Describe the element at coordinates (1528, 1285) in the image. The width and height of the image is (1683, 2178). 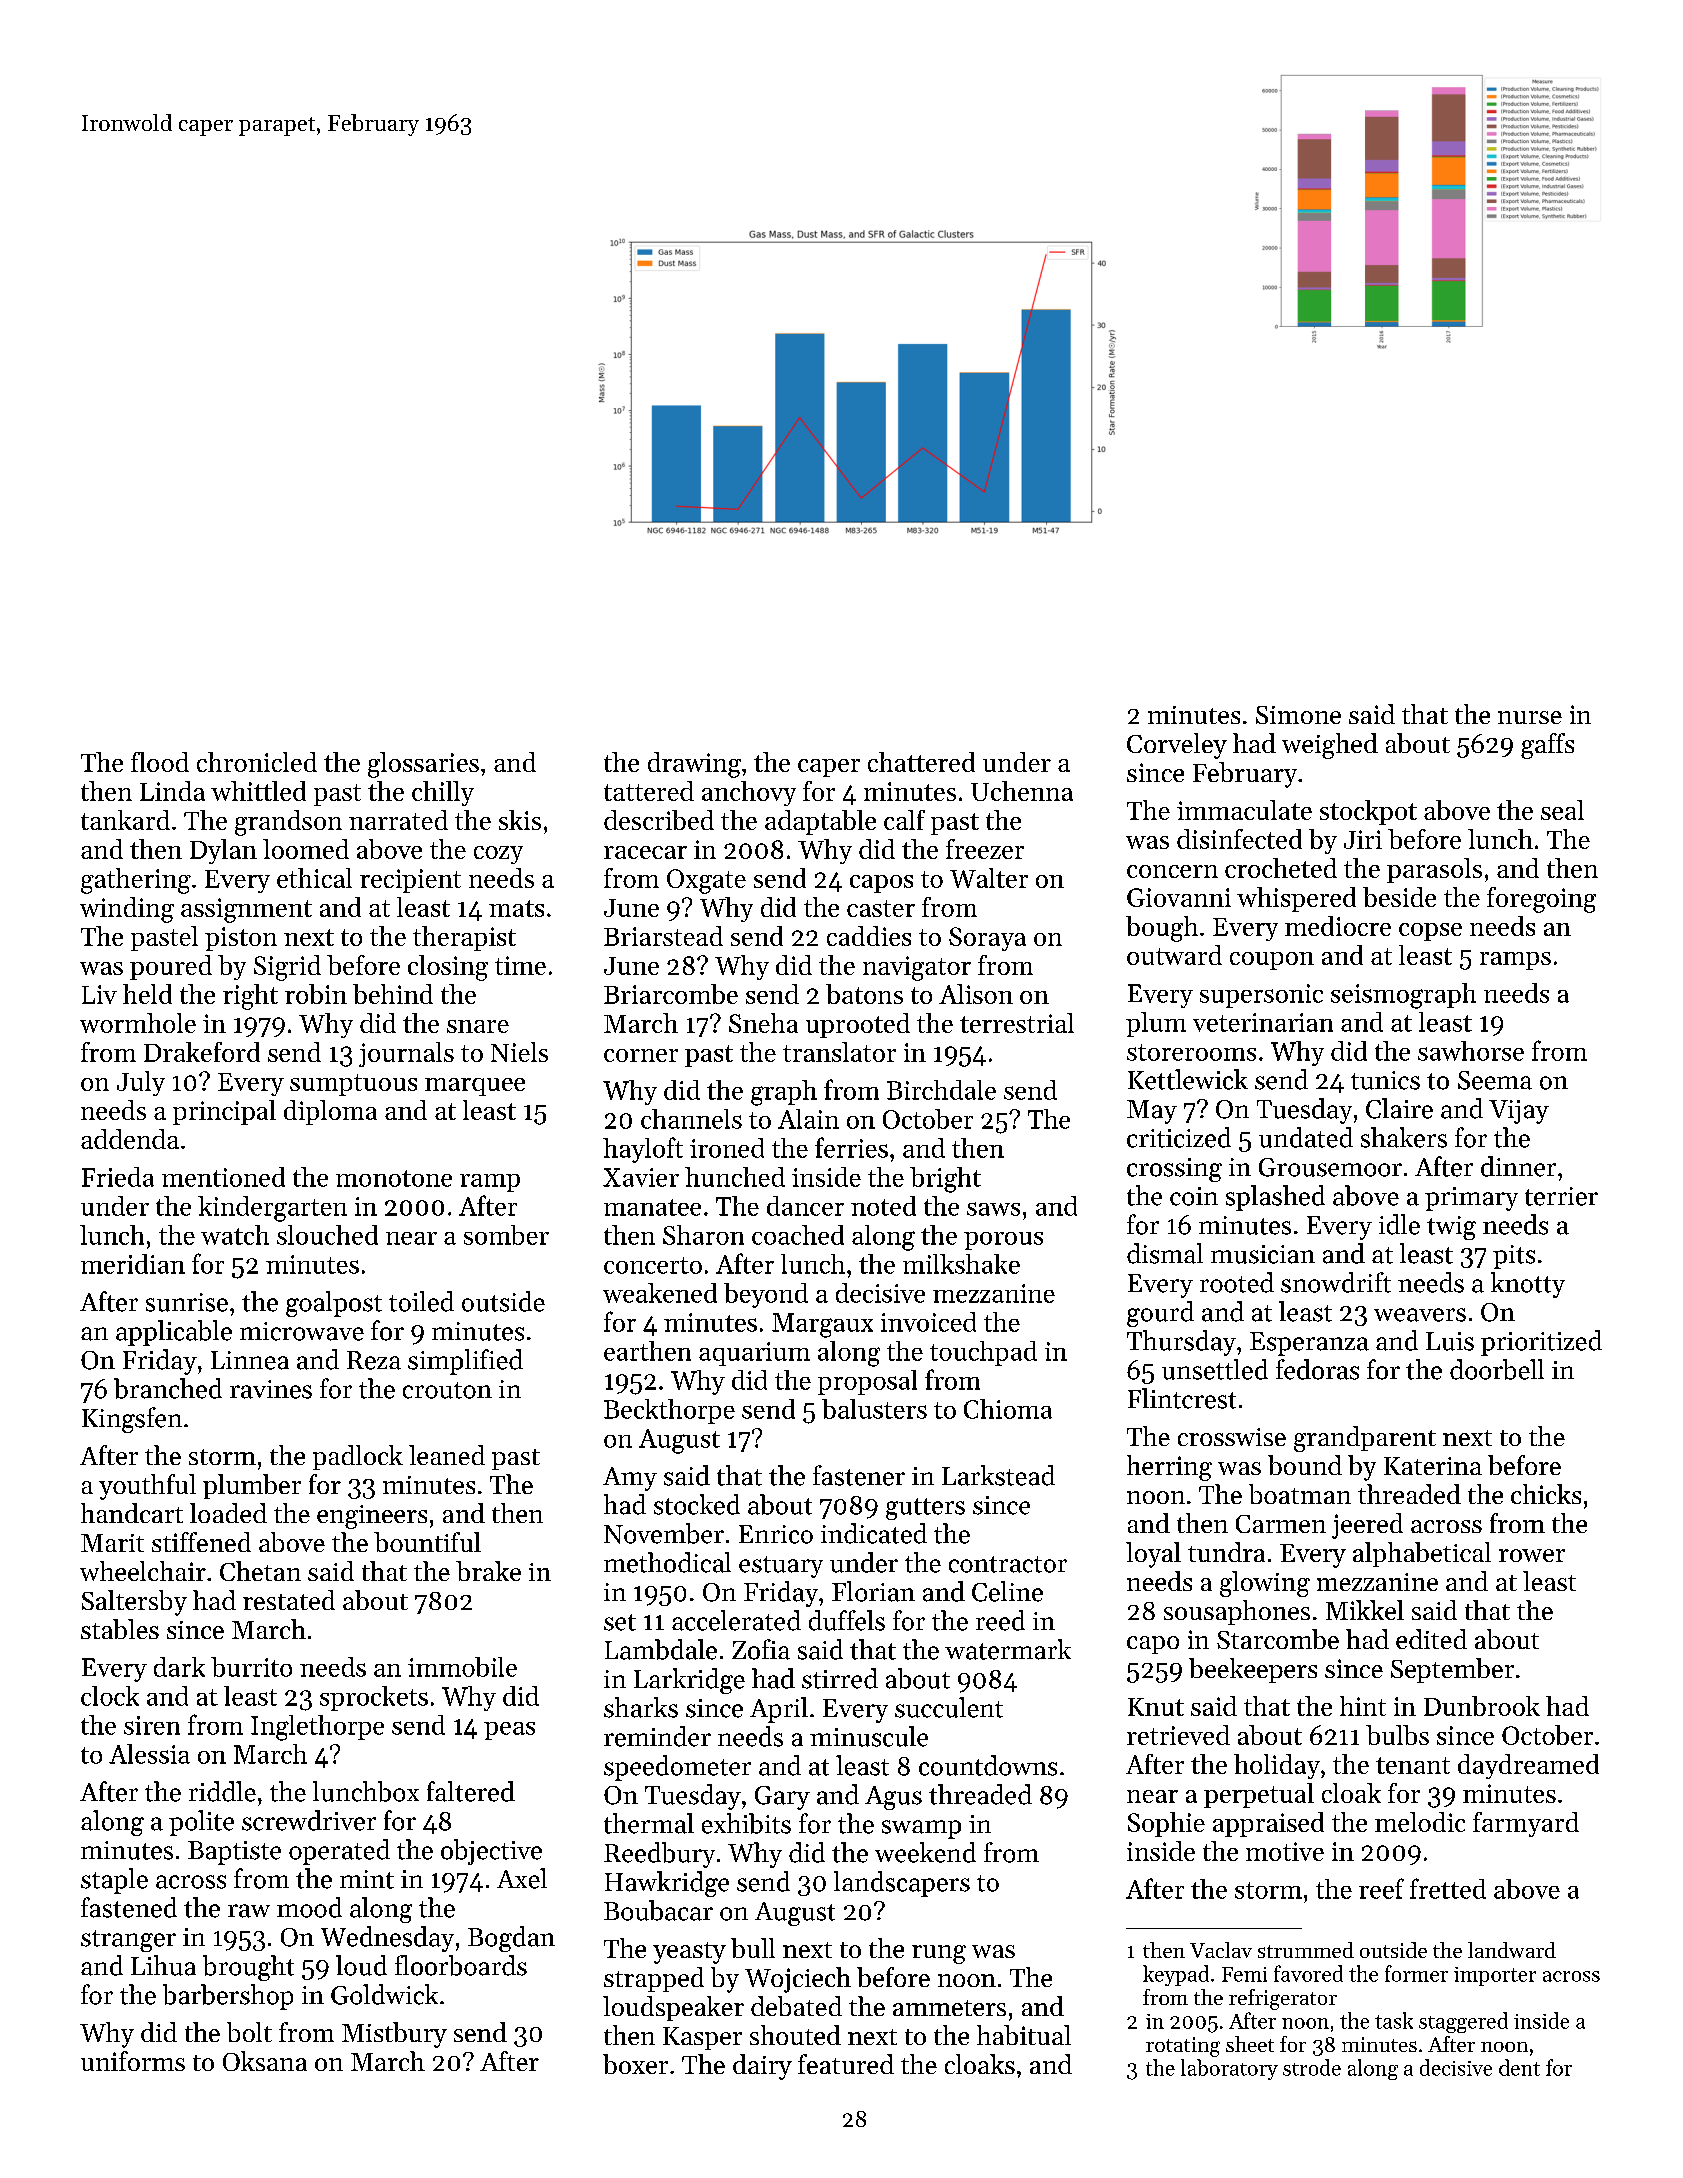
I see `knotty` at that location.
